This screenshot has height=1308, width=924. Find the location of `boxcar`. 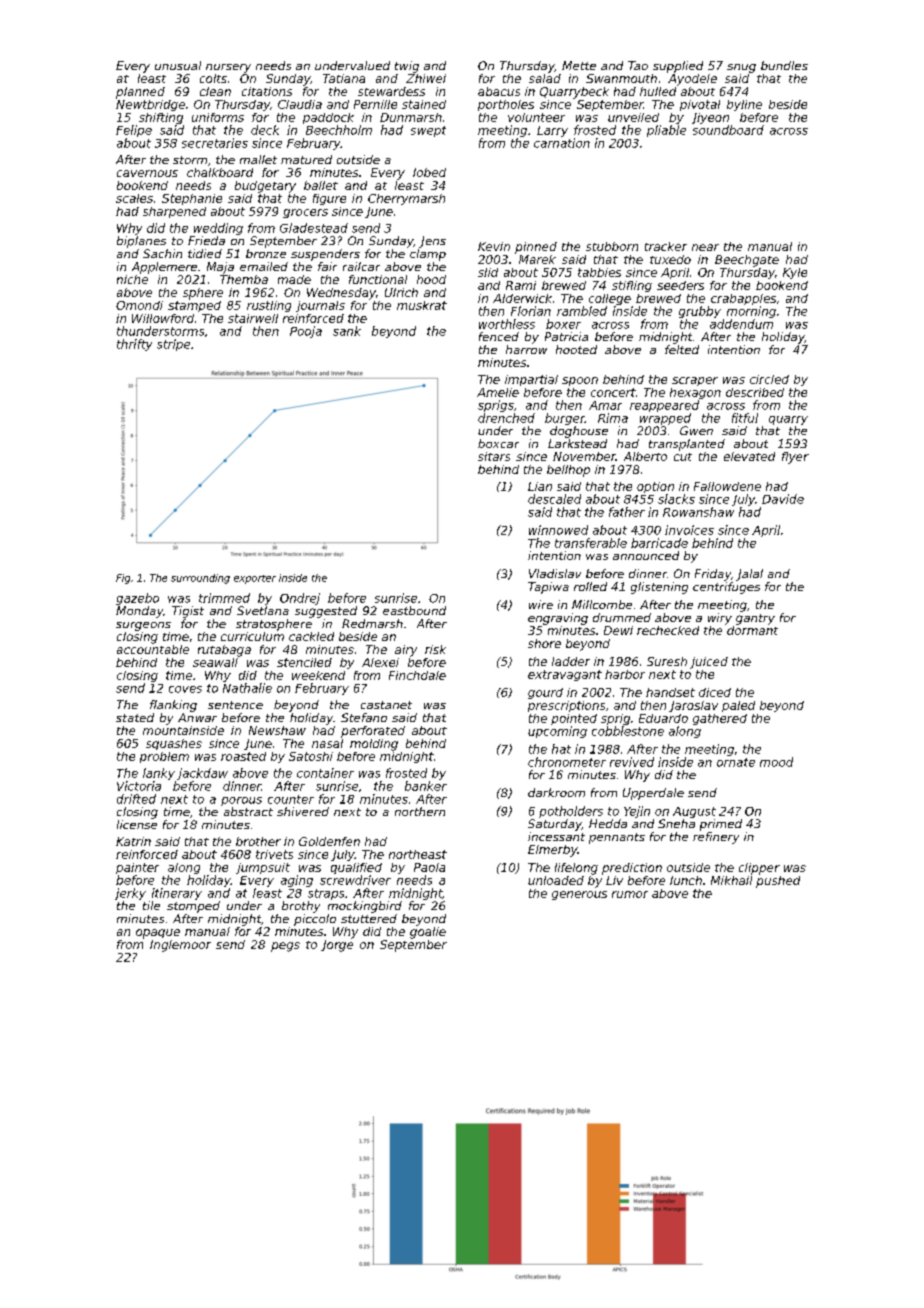

boxcar is located at coordinates (498, 443).
